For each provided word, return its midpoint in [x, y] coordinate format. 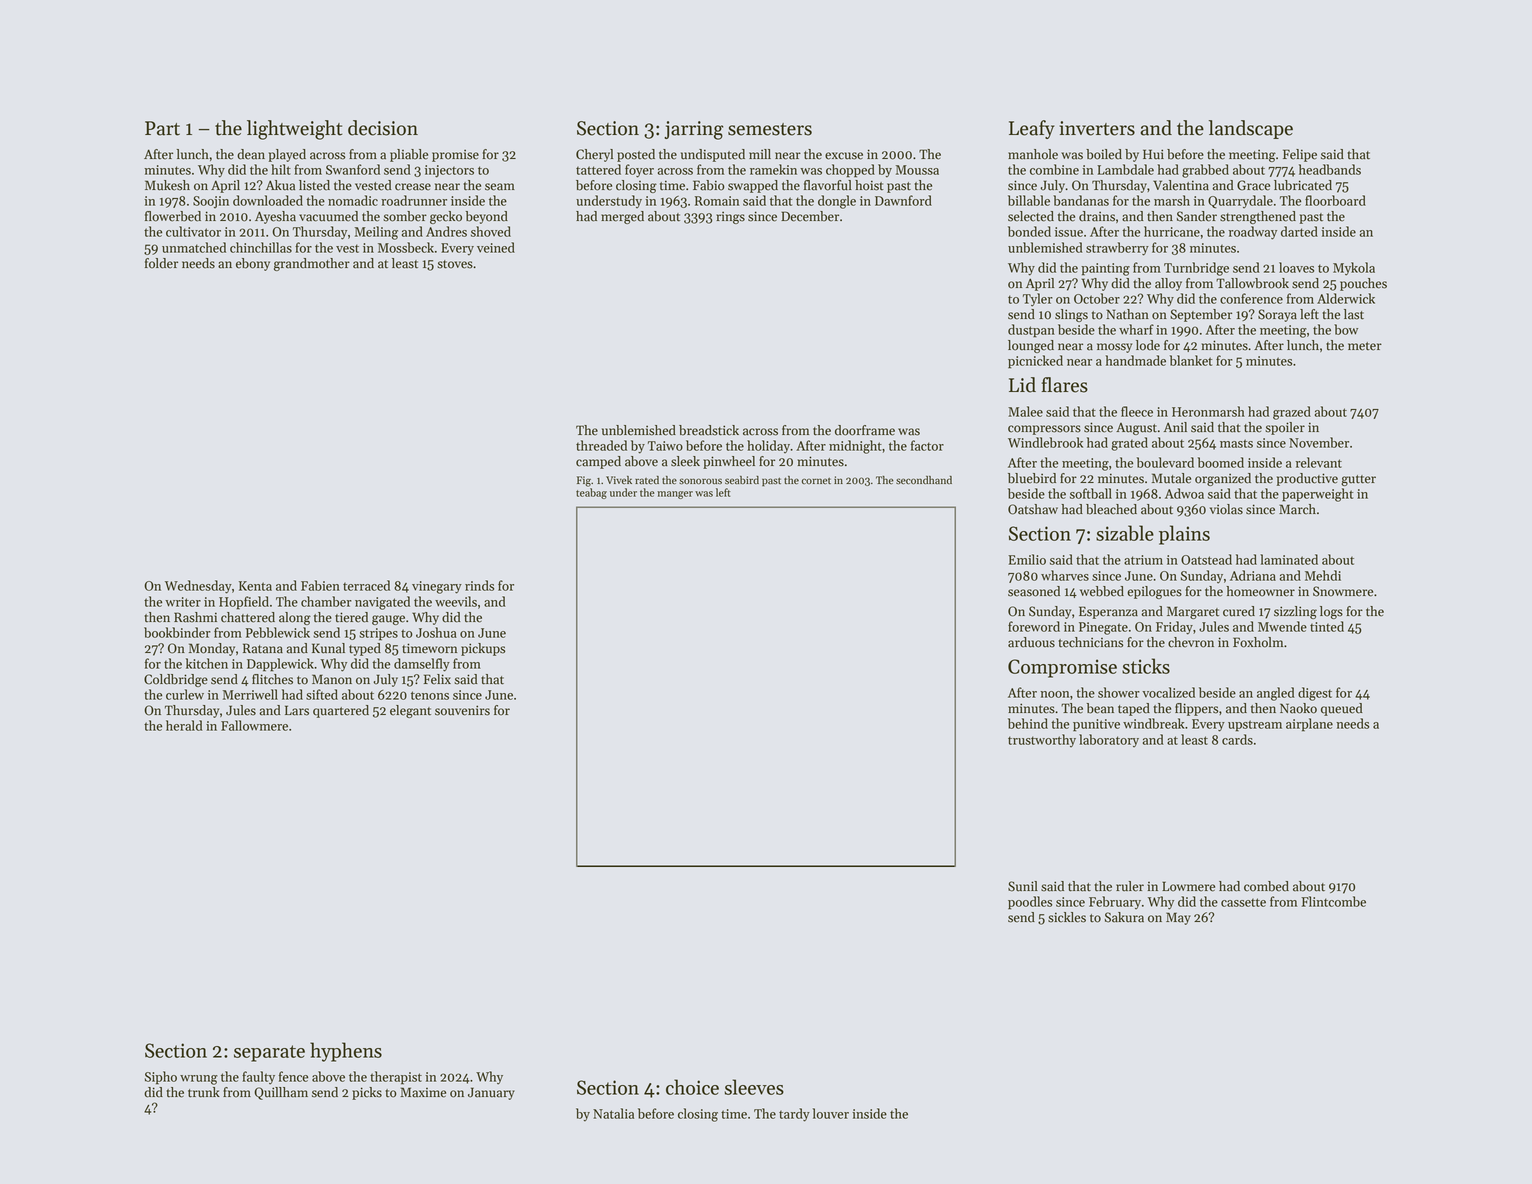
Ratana [263, 648]
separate [269, 1053]
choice [692, 1087]
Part [162, 128]
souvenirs [462, 710]
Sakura [1124, 917]
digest [1315, 694]
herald [184, 725]
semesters [770, 129]
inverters [1097, 128]
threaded [601, 445]
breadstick [709, 430]
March [1297, 509]
